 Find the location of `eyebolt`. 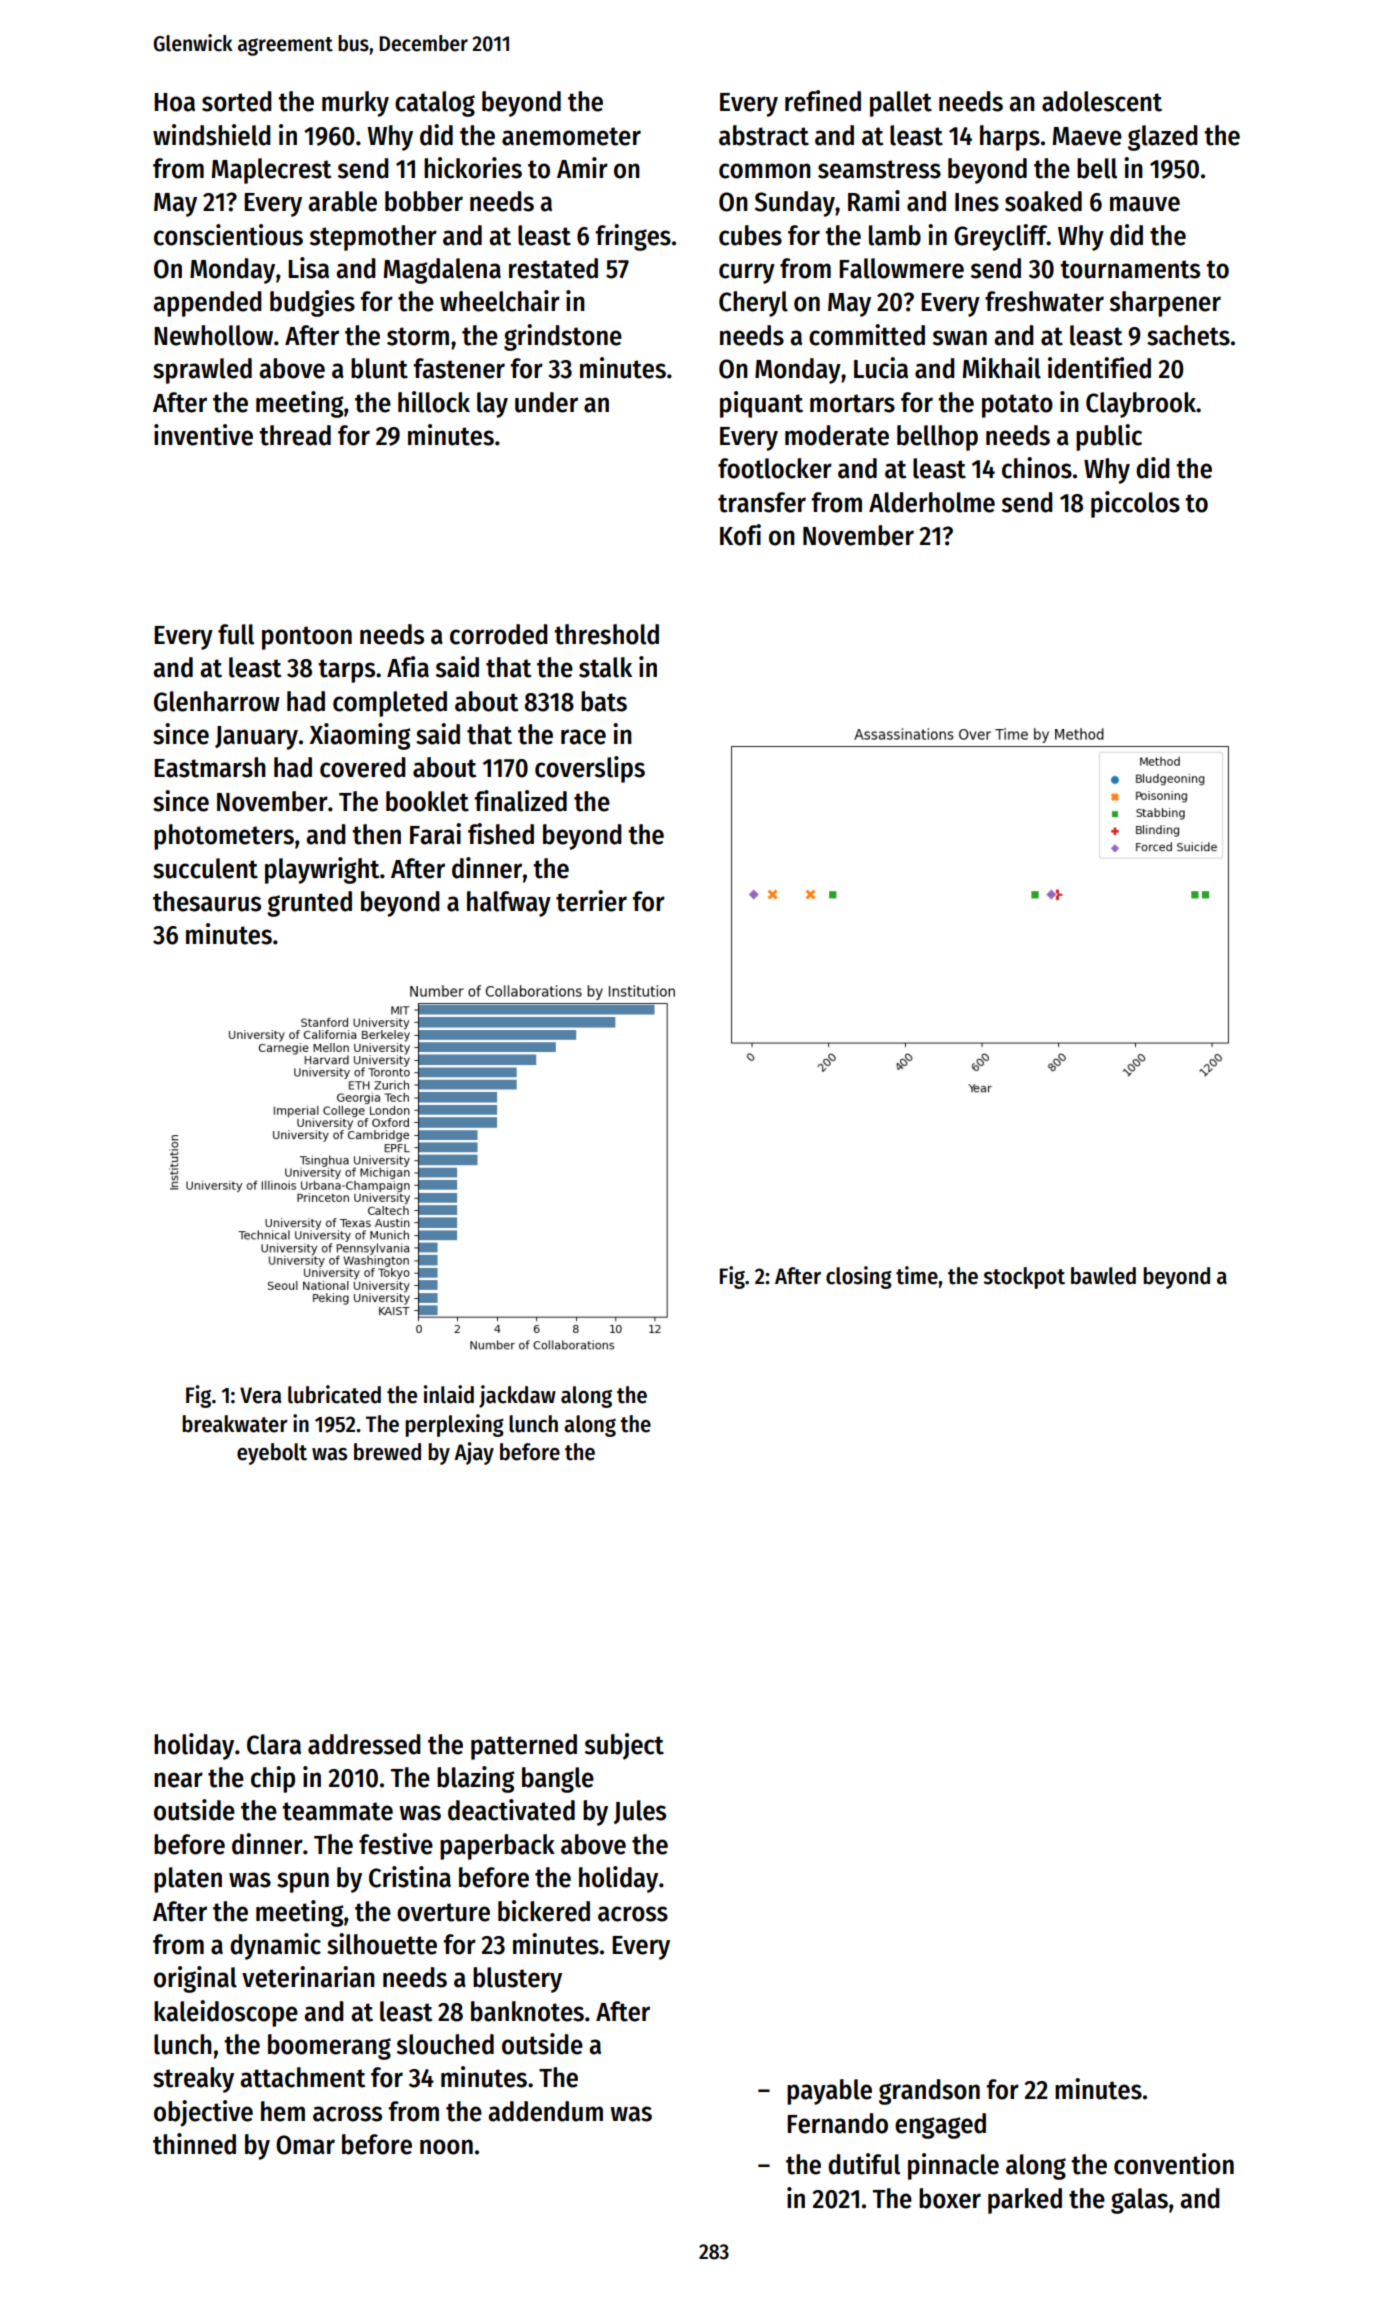

eyebolt is located at coordinates (272, 1454).
